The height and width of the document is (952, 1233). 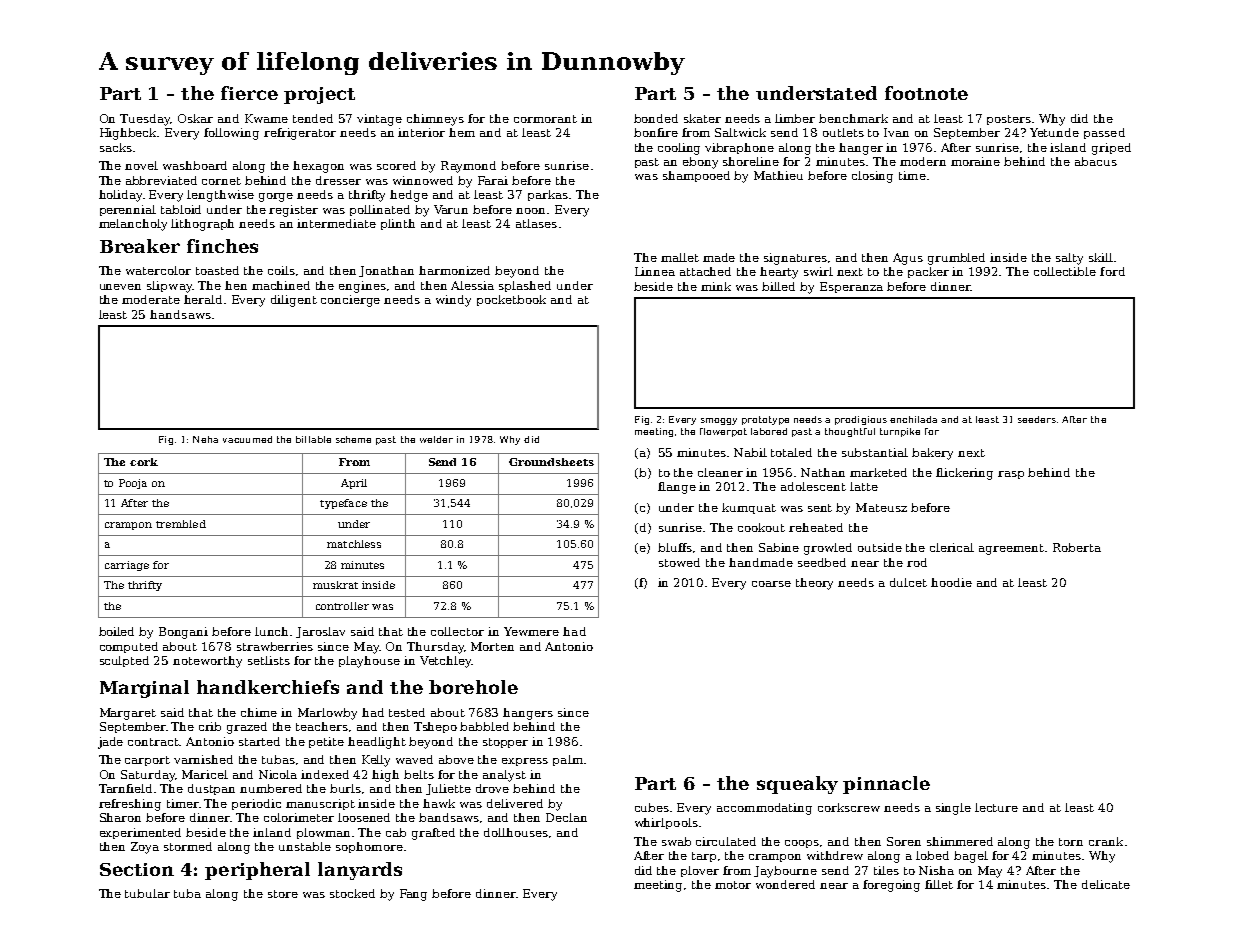 I want to click on bluffs, so click(x=675, y=547).
